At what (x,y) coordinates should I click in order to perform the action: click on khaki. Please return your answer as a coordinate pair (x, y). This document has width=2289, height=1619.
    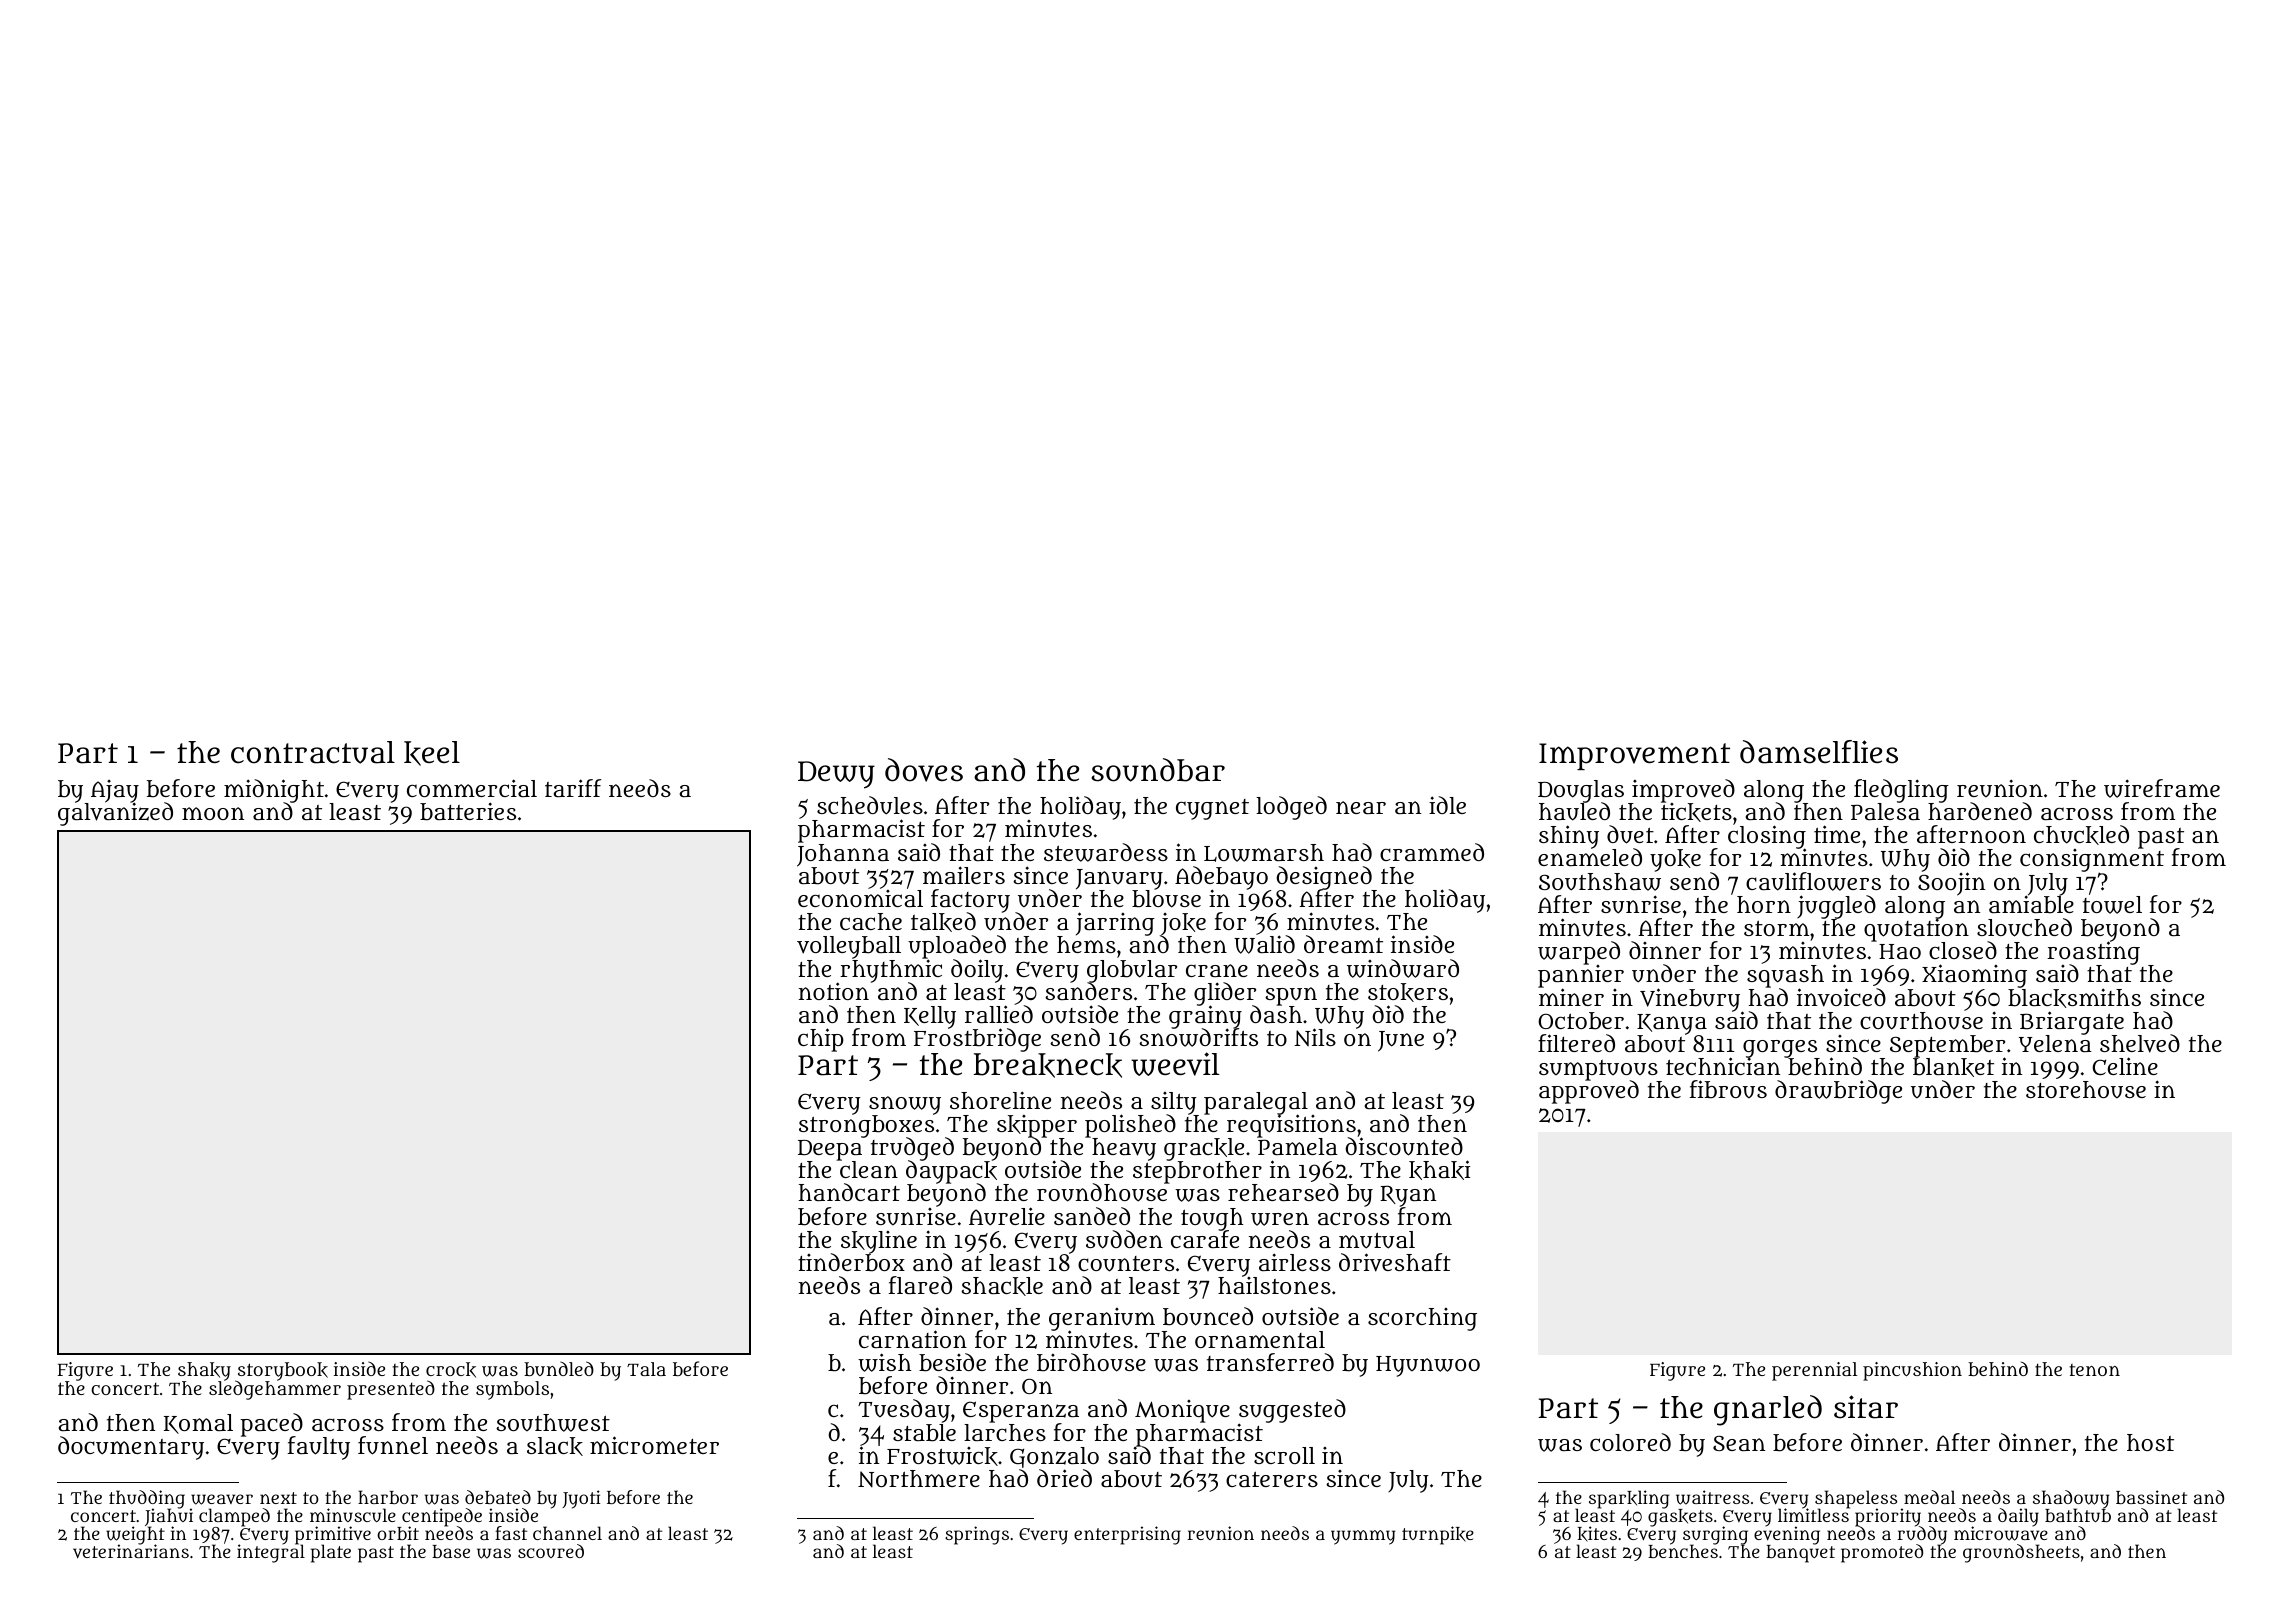
    Looking at the image, I should click on (1439, 1170).
